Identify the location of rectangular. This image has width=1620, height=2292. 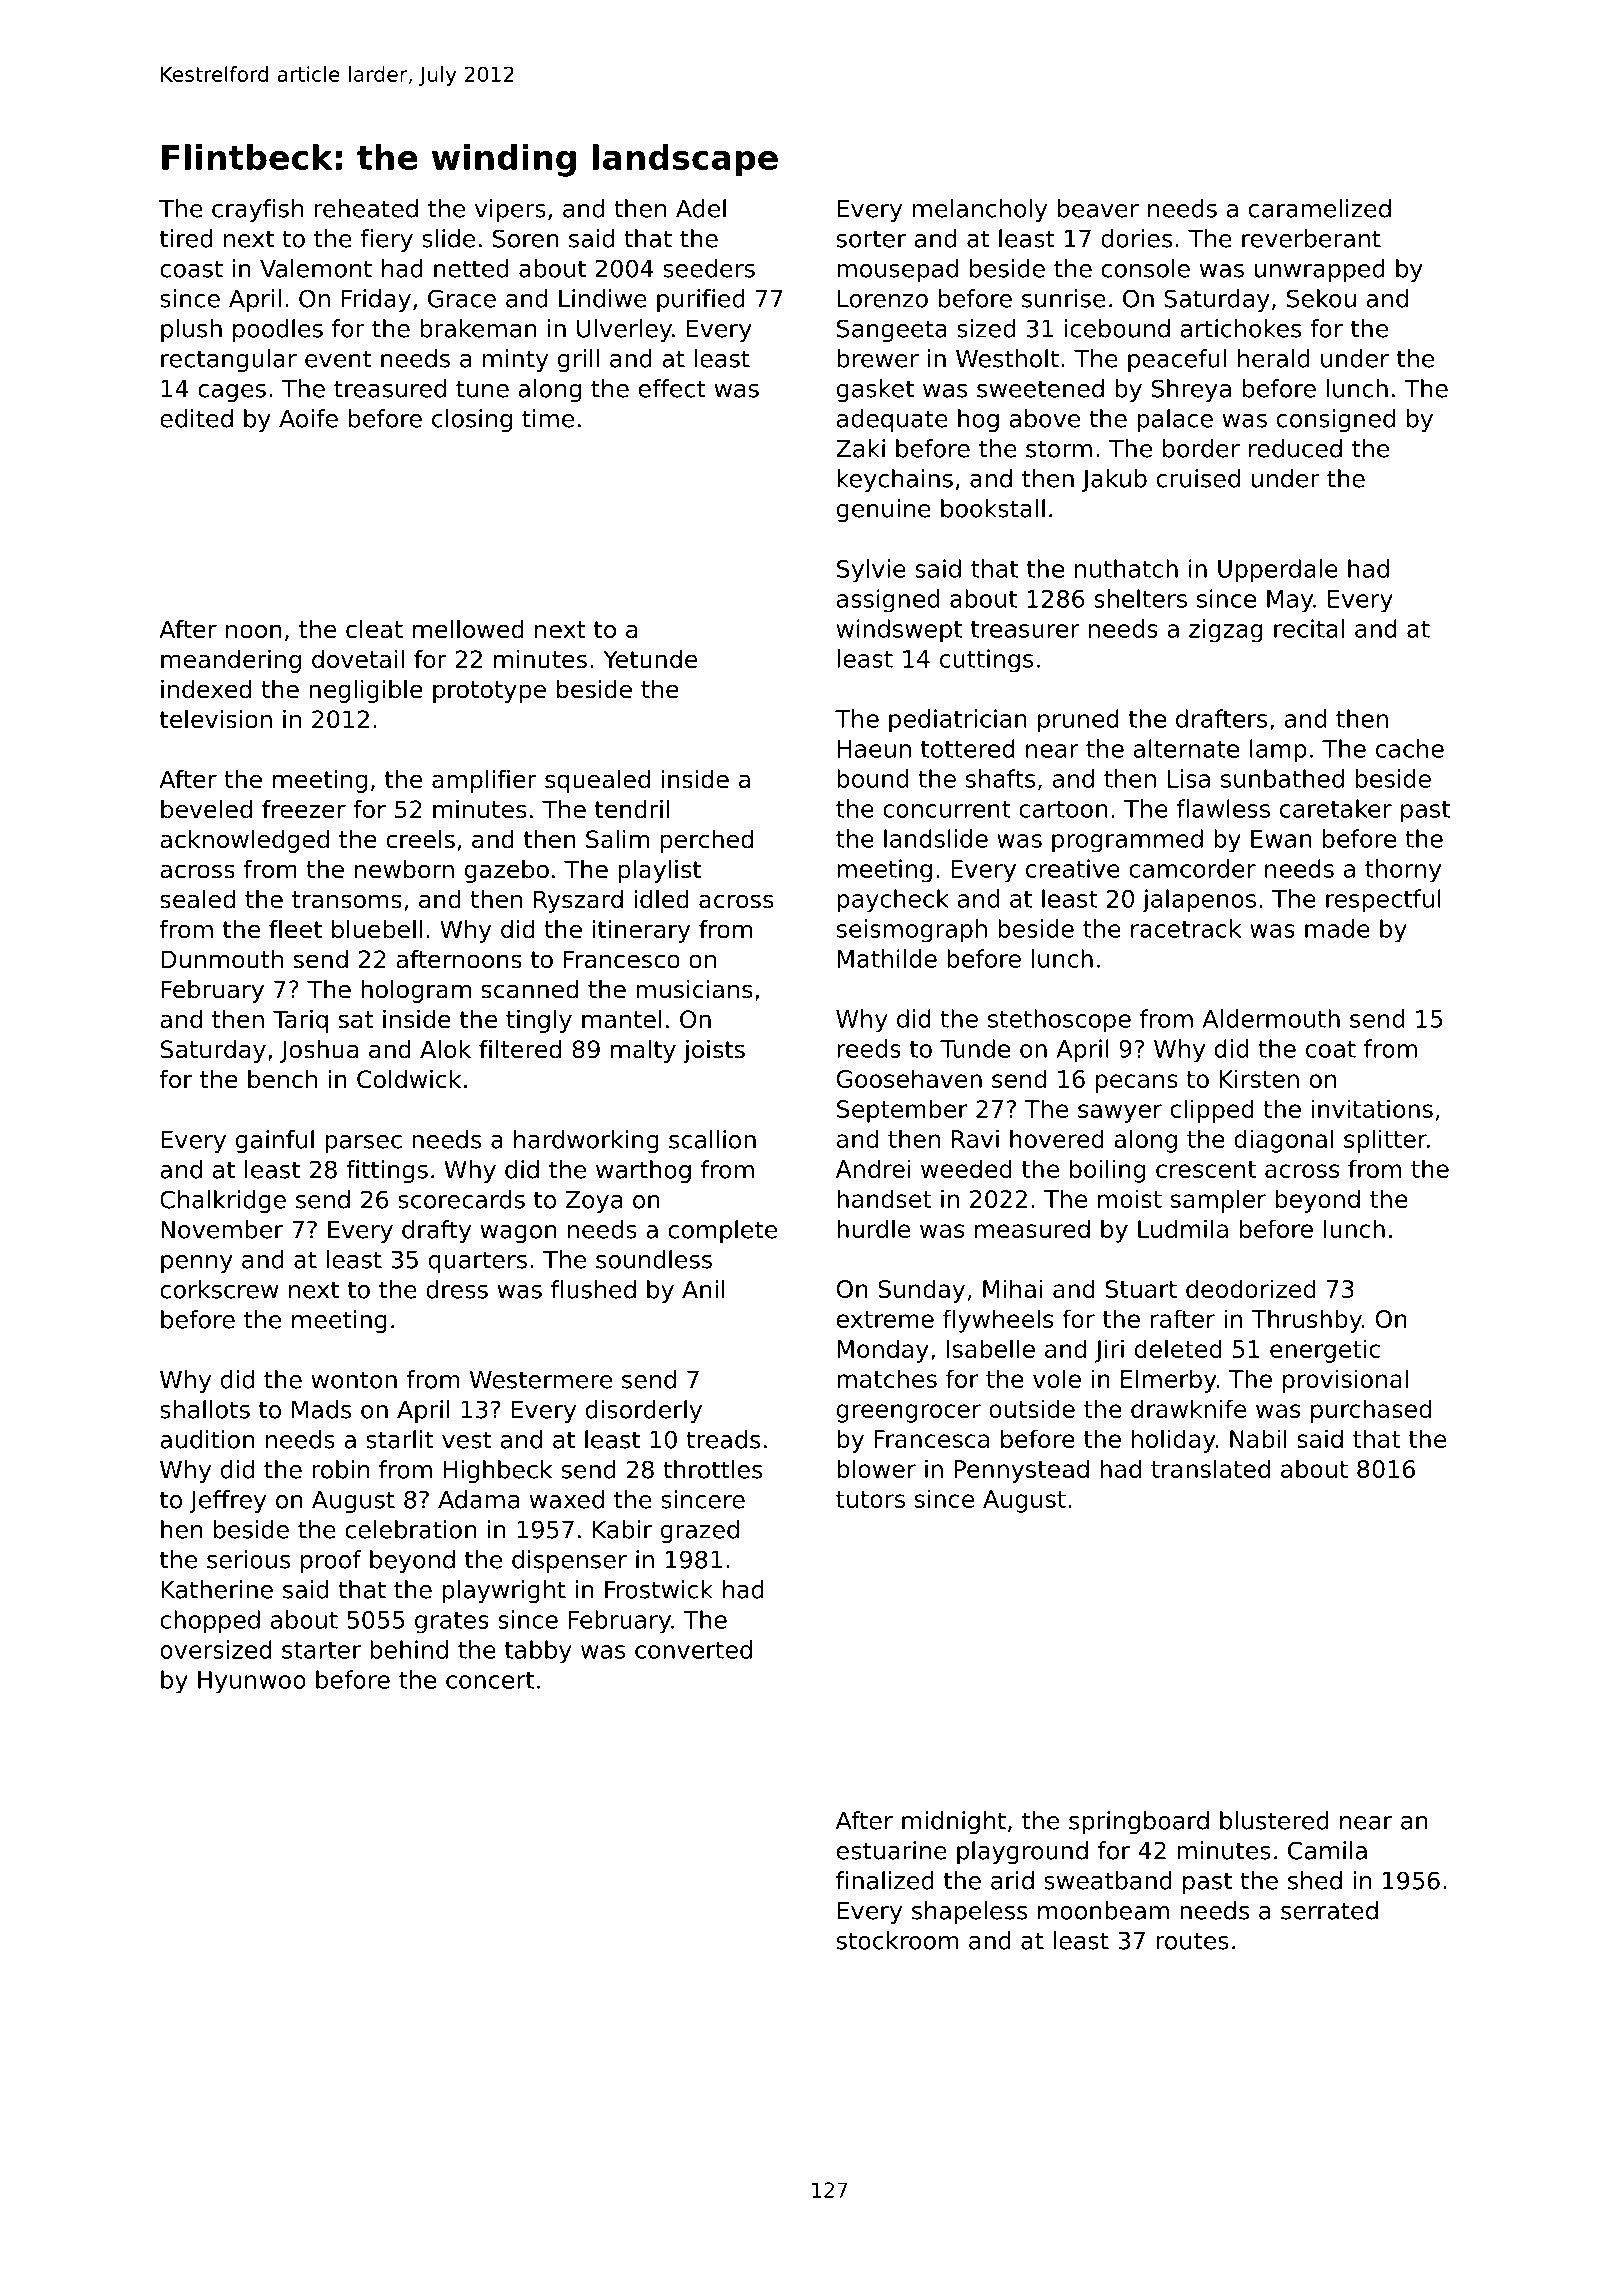
(229, 360).
